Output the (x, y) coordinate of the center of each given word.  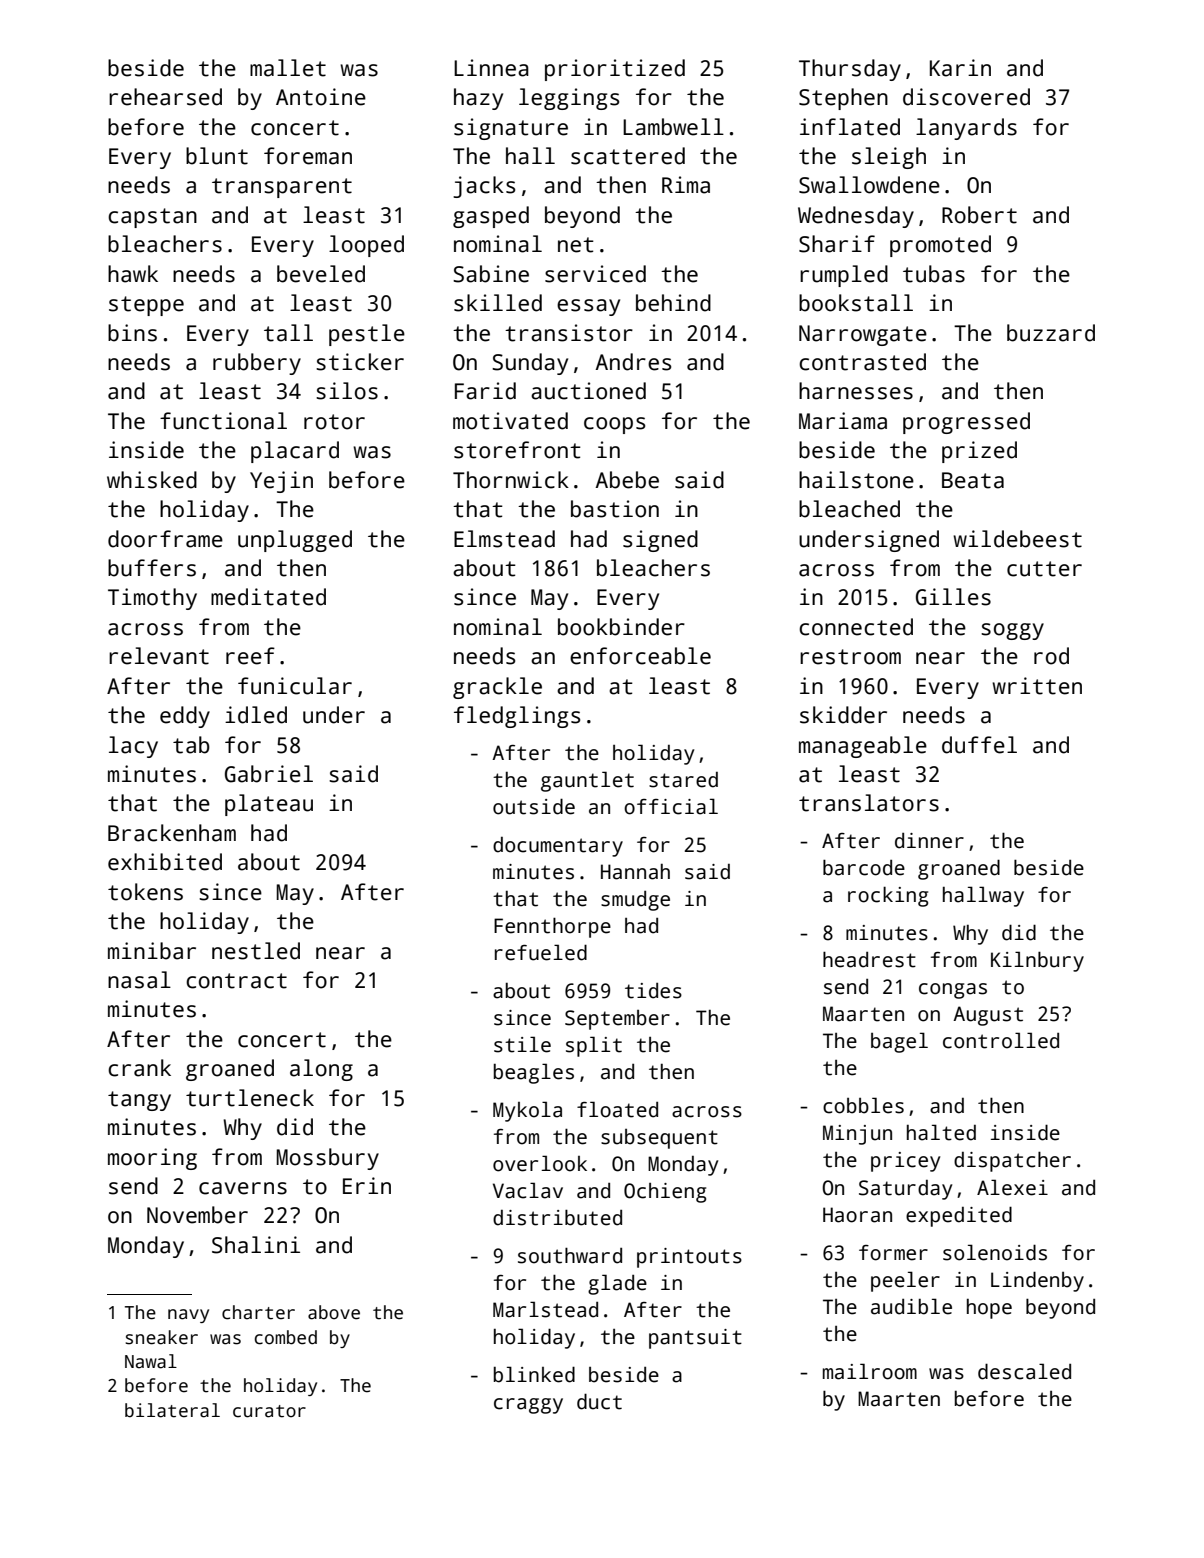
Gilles (953, 597)
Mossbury (328, 1159)
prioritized (615, 70)
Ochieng (665, 1193)
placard (295, 452)
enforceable (640, 656)
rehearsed (165, 97)
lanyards (966, 129)
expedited (959, 1216)
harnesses (856, 391)
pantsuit (695, 1339)
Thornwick (511, 480)
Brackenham (172, 833)
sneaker (162, 1337)
